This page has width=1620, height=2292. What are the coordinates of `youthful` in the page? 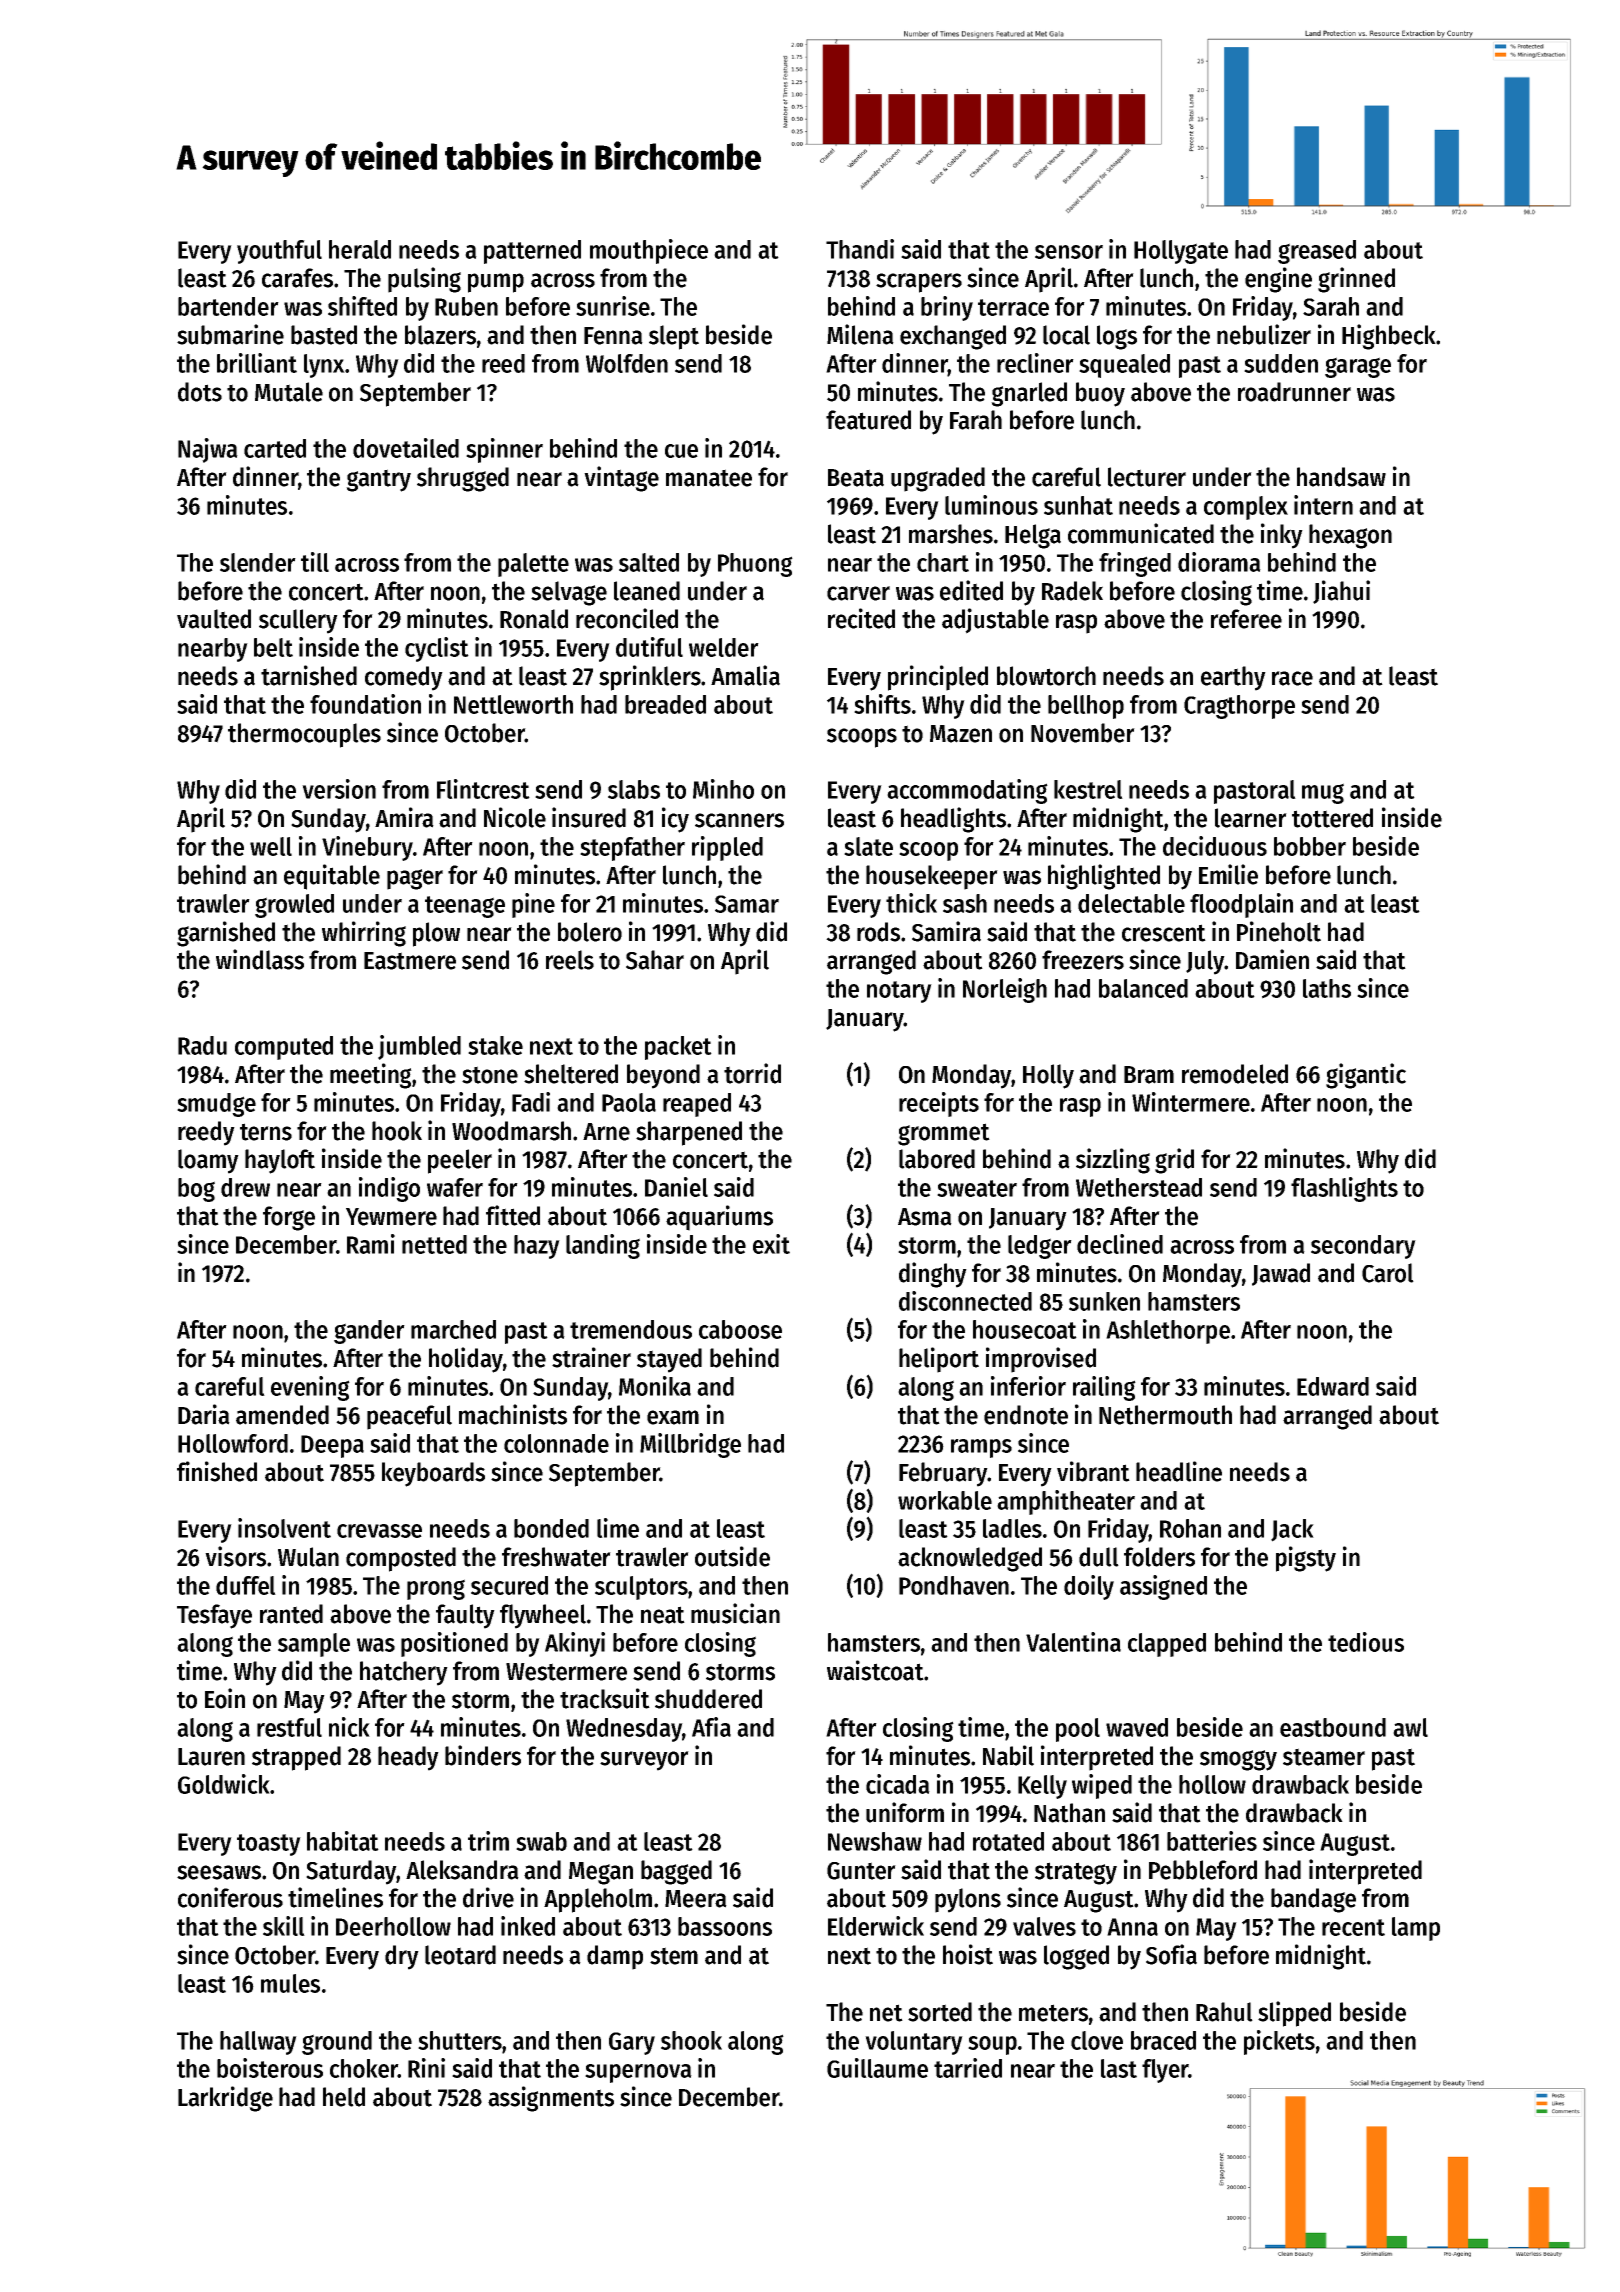 It's located at (279, 252).
